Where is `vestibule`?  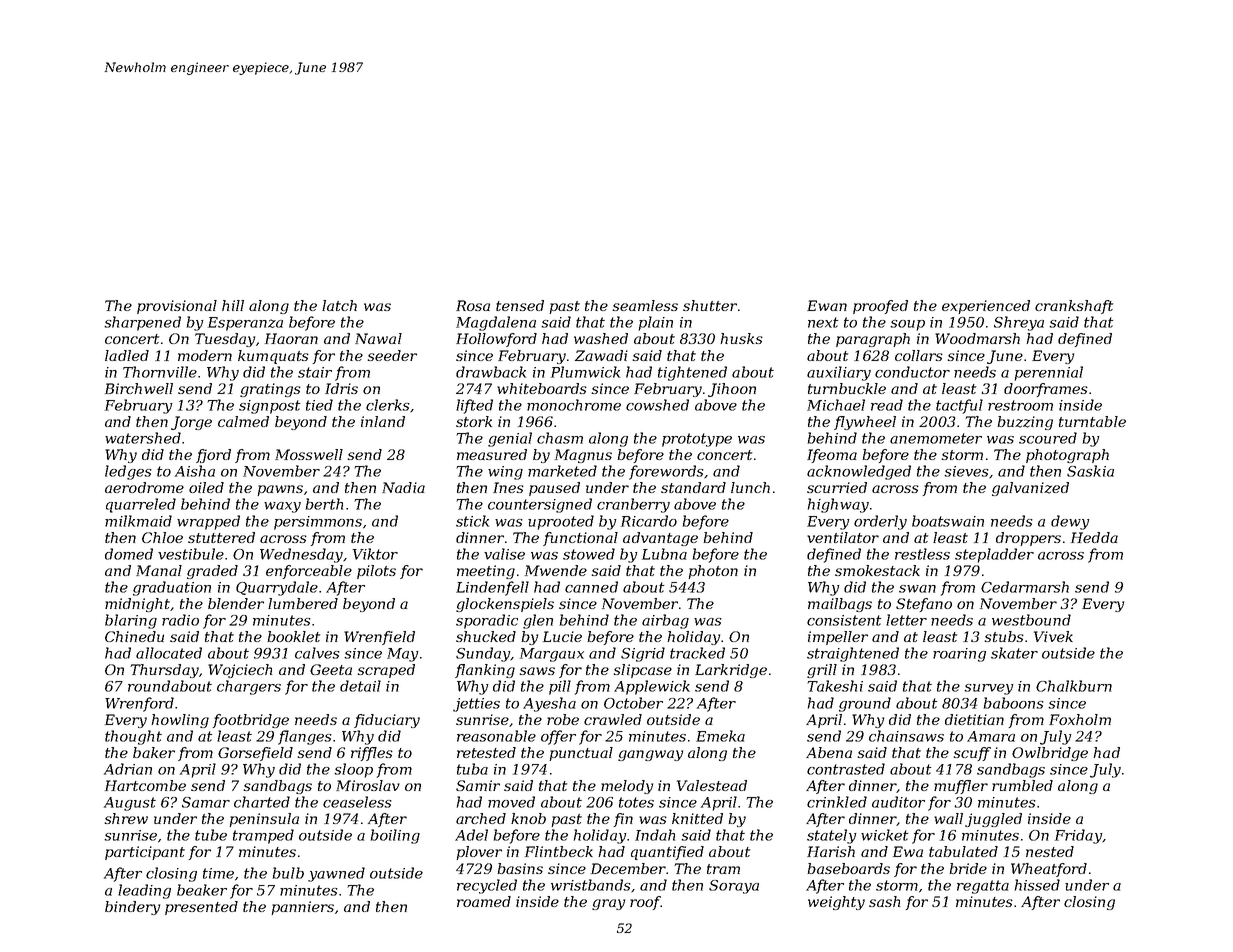
vestibule is located at coordinates (191, 554).
